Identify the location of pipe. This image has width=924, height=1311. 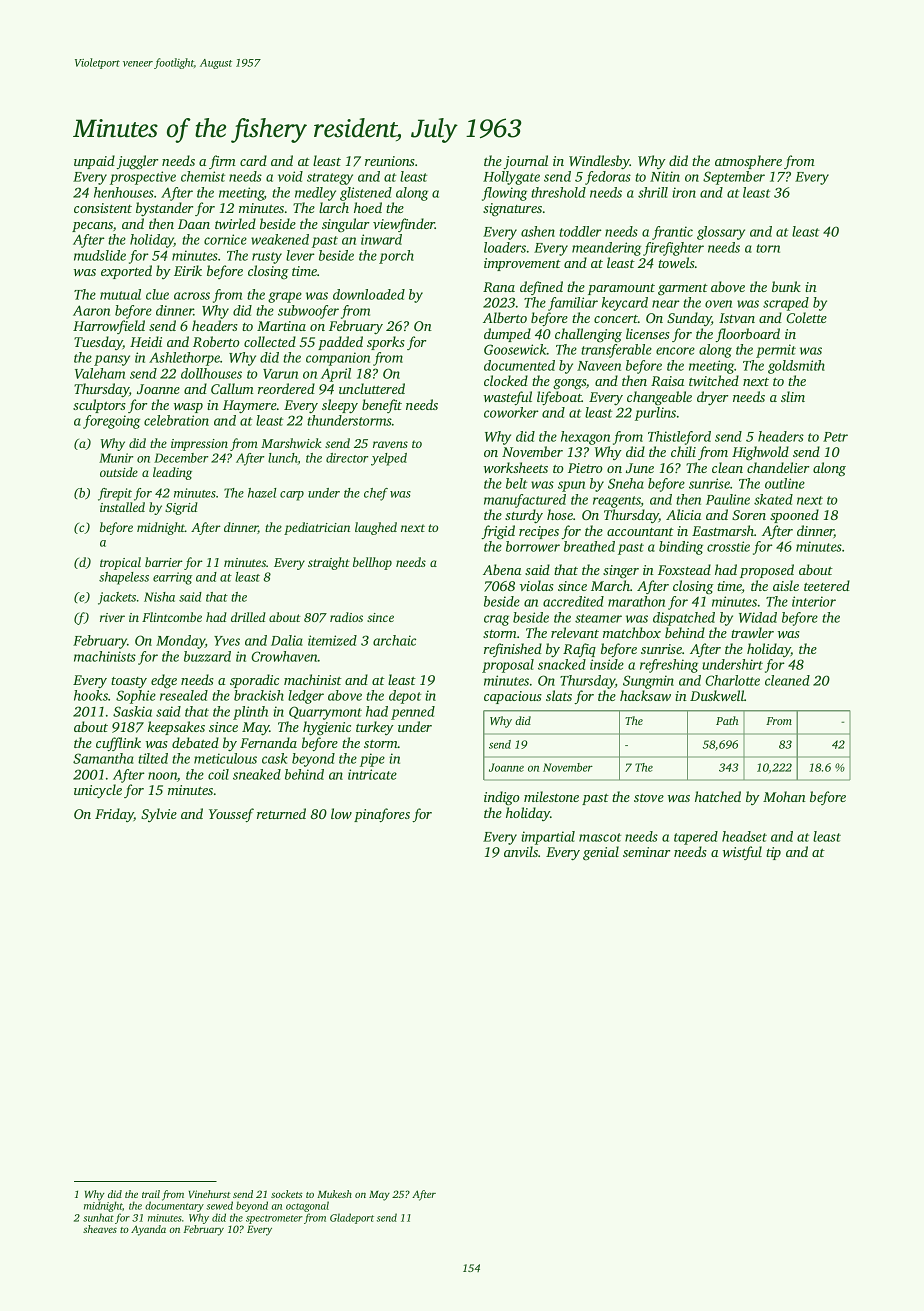
(372, 760).
